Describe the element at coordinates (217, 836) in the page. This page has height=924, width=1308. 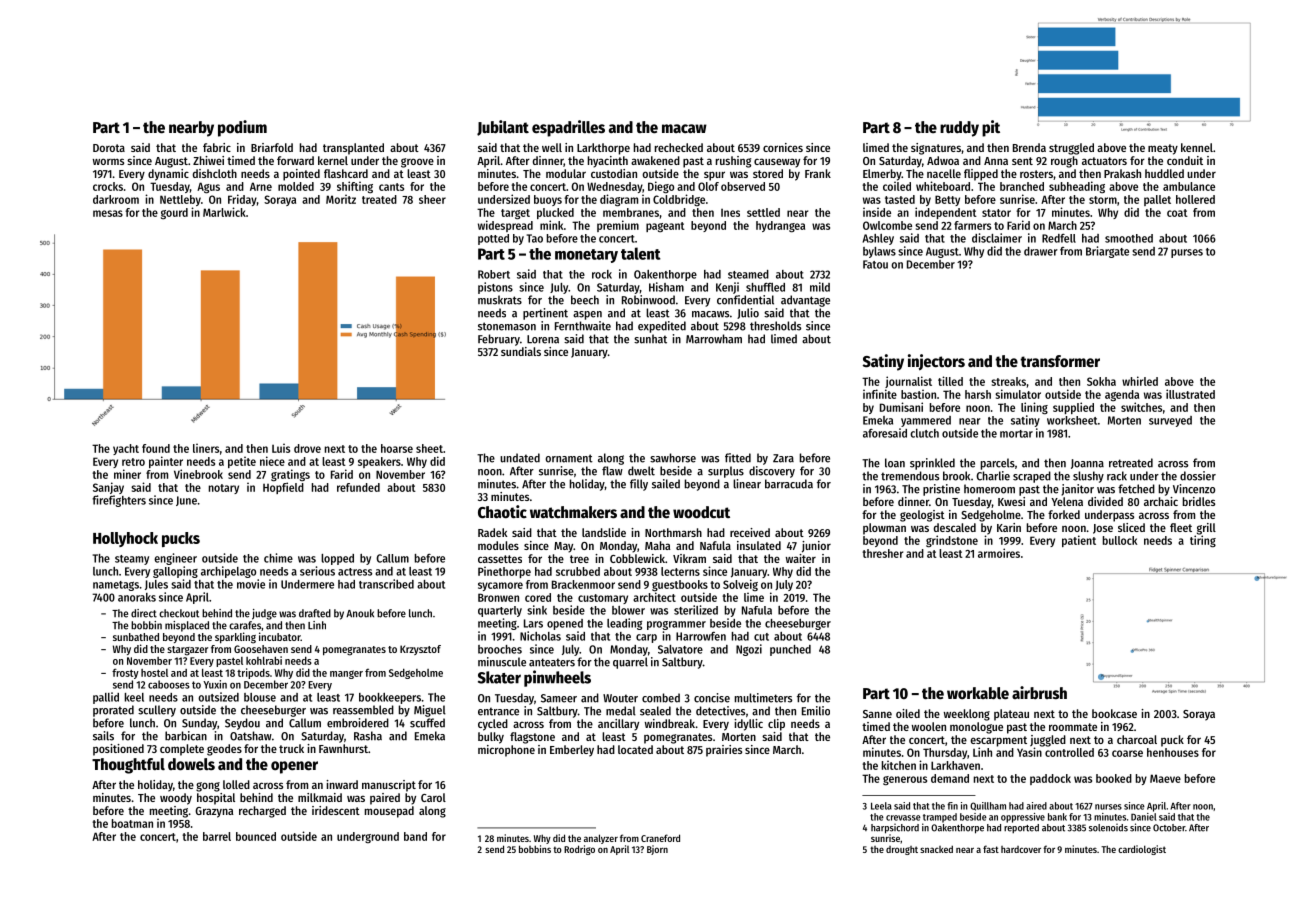
I see `barrel` at that location.
